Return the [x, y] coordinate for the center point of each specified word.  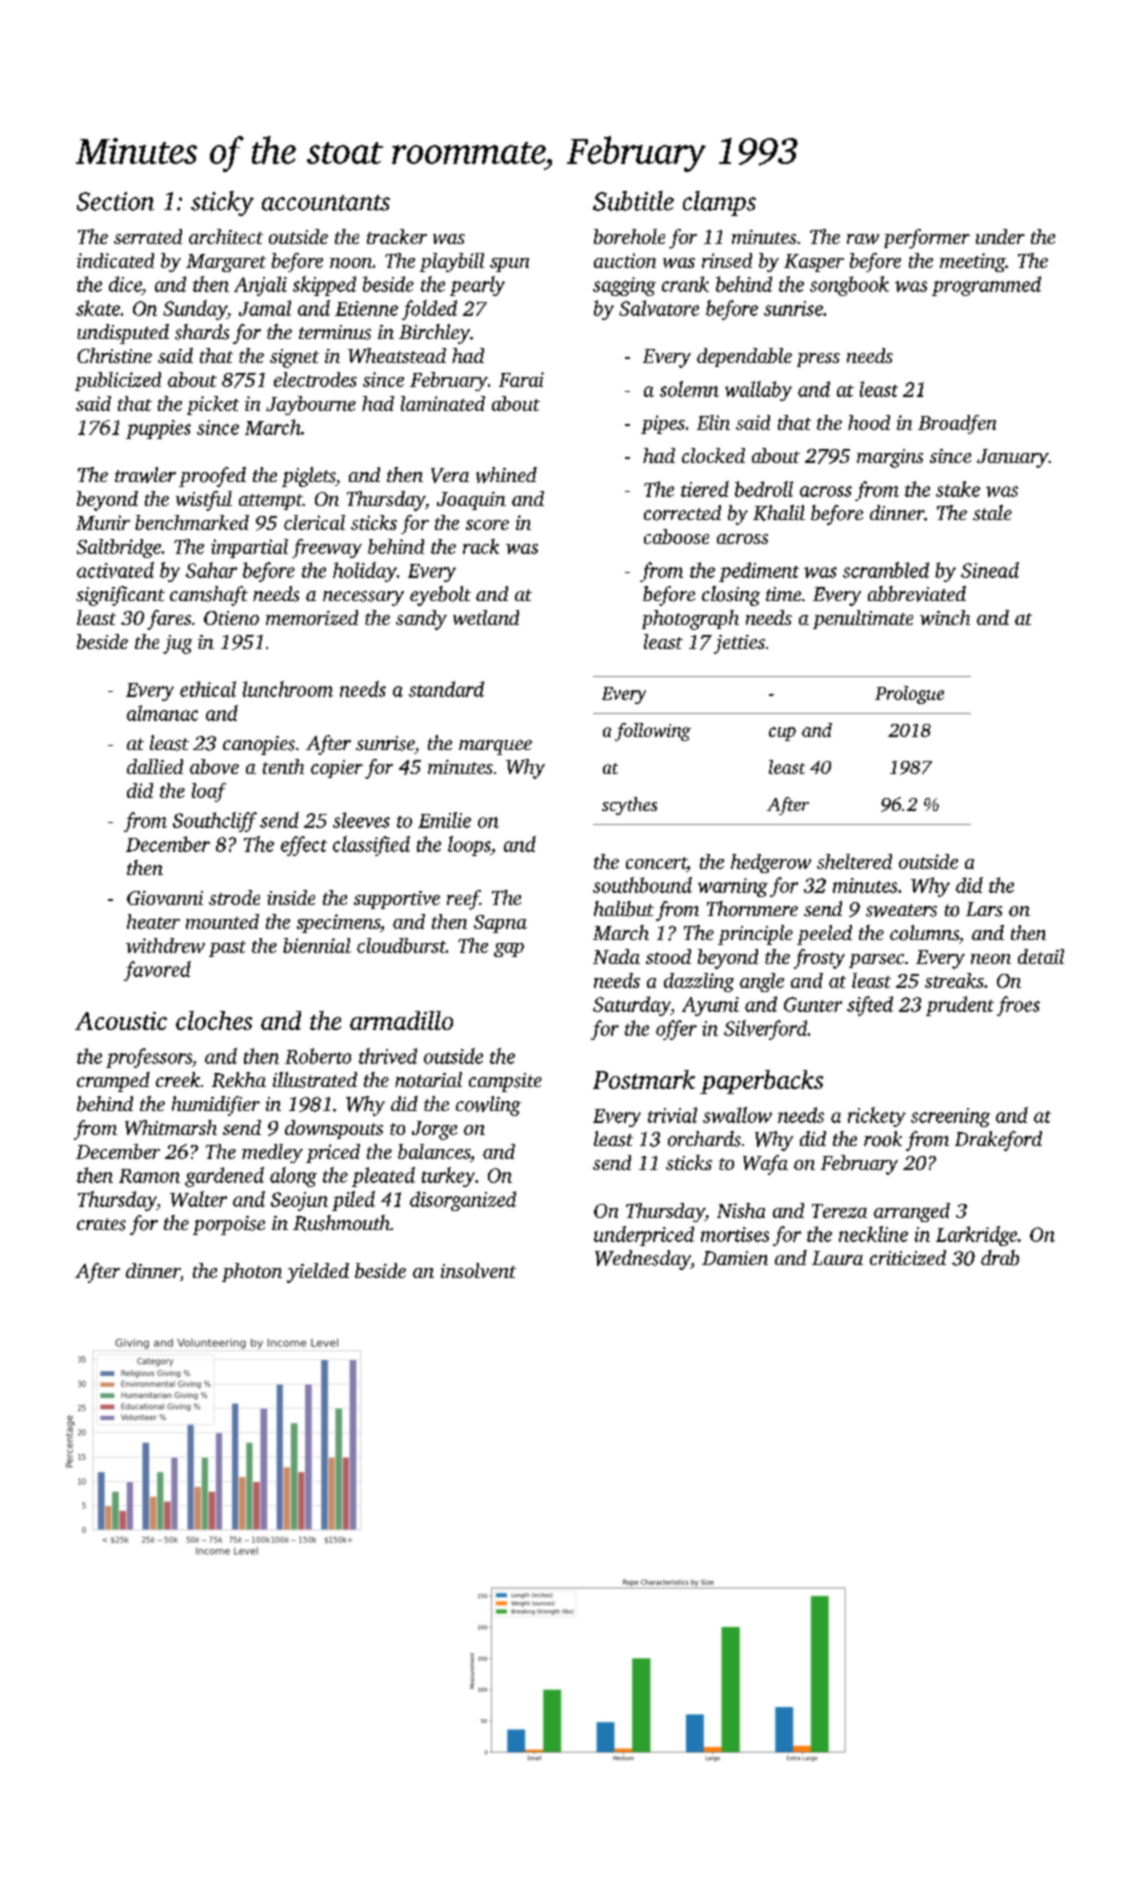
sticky [222, 203]
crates [101, 1224]
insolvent [478, 1270]
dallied [155, 766]
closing [731, 596]
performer [927, 239]
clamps [719, 203]
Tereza [839, 1211]
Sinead [990, 570]
